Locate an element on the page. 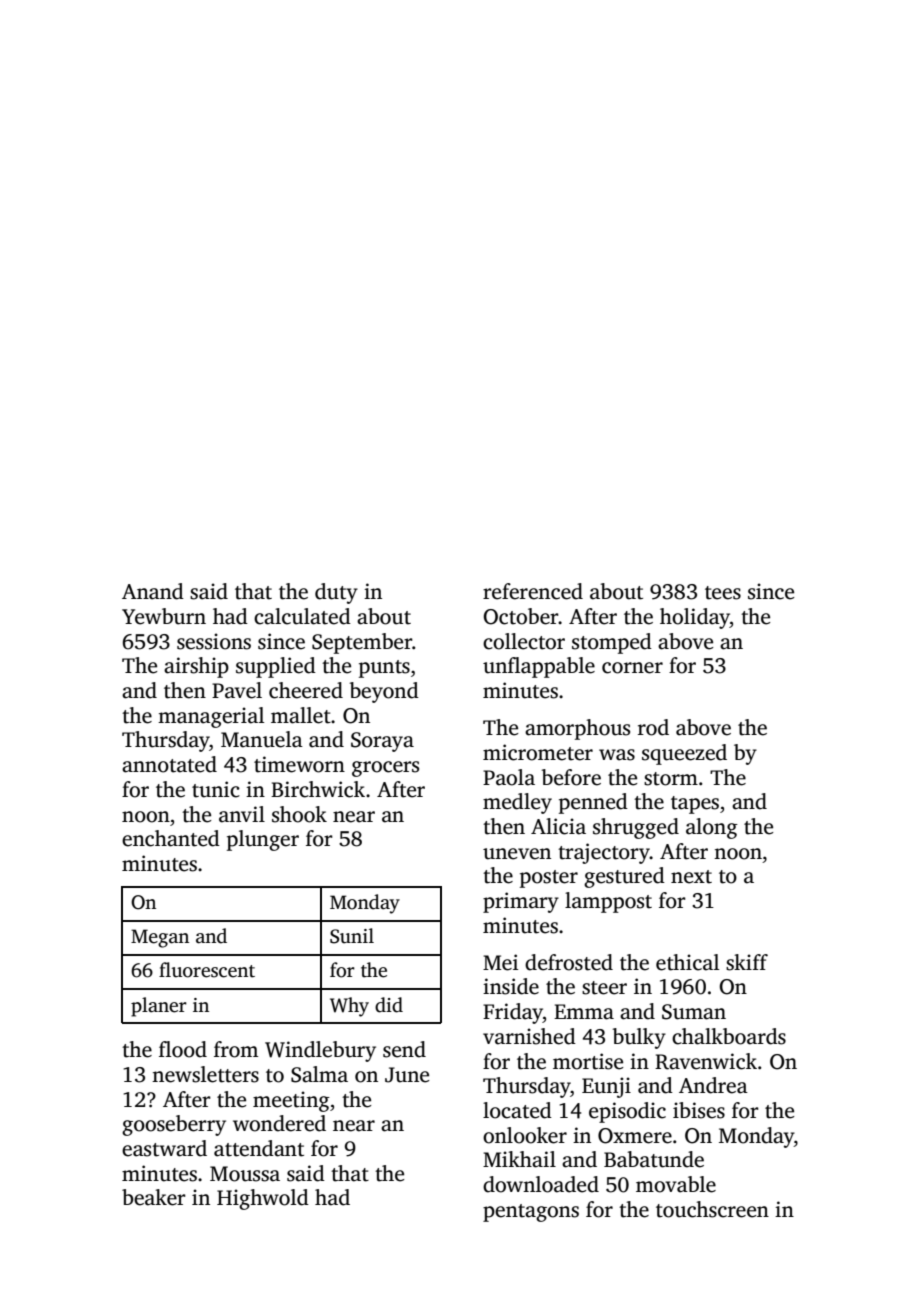 The image size is (924, 1311). Suman is located at coordinates (694, 1012).
